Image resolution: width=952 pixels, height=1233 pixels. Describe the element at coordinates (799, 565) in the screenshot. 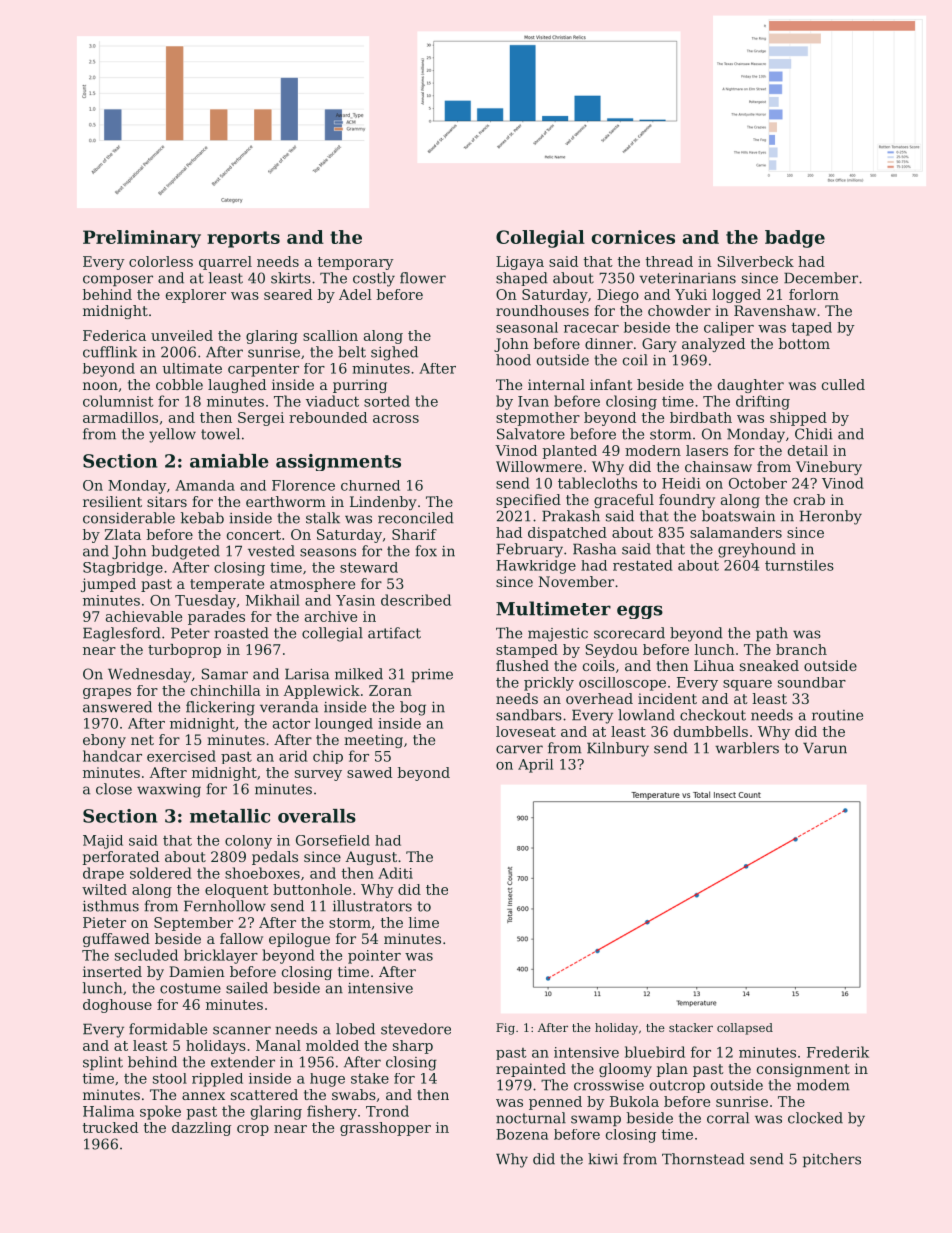

I see `turnstiles` at that location.
